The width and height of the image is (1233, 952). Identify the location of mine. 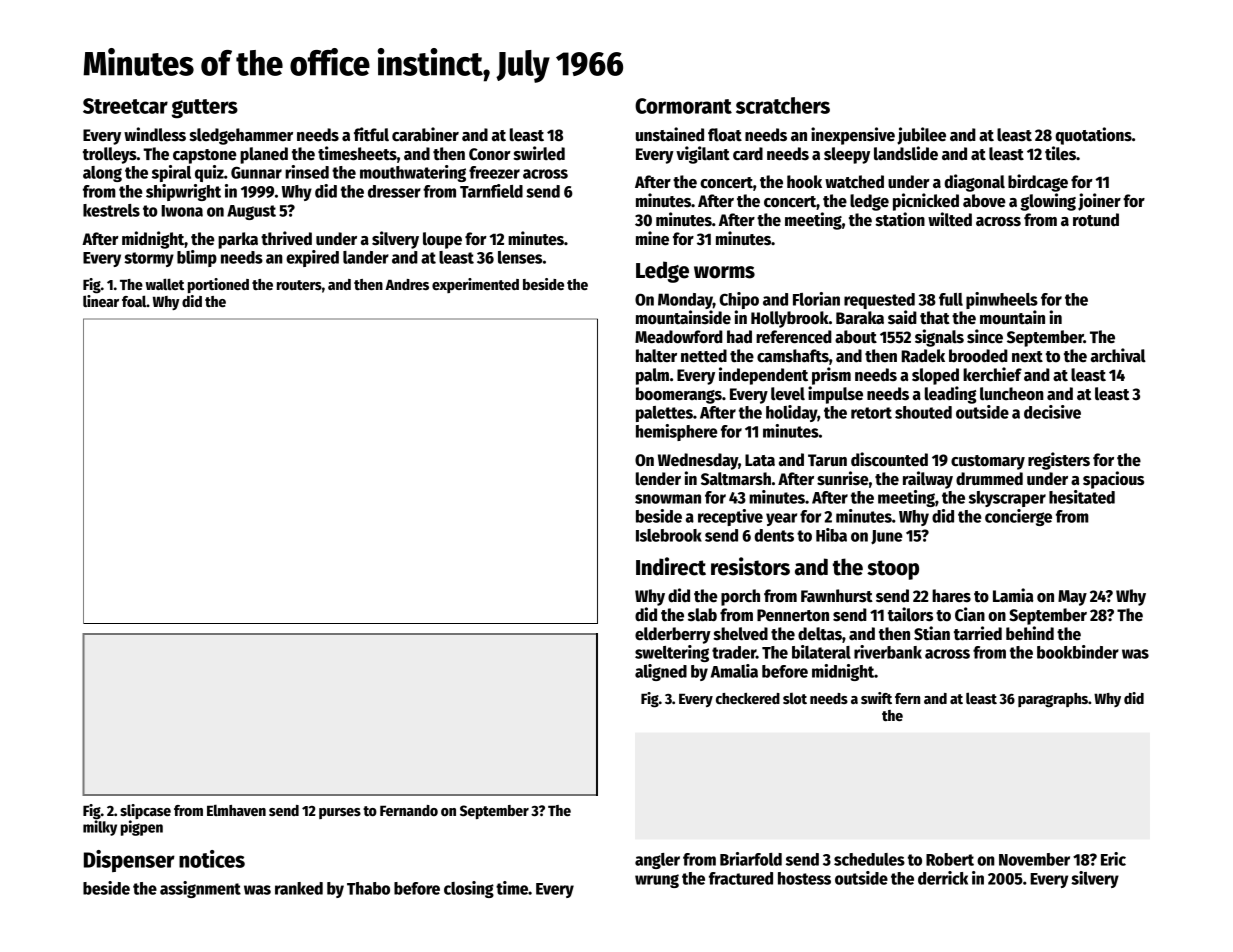
(652, 238).
